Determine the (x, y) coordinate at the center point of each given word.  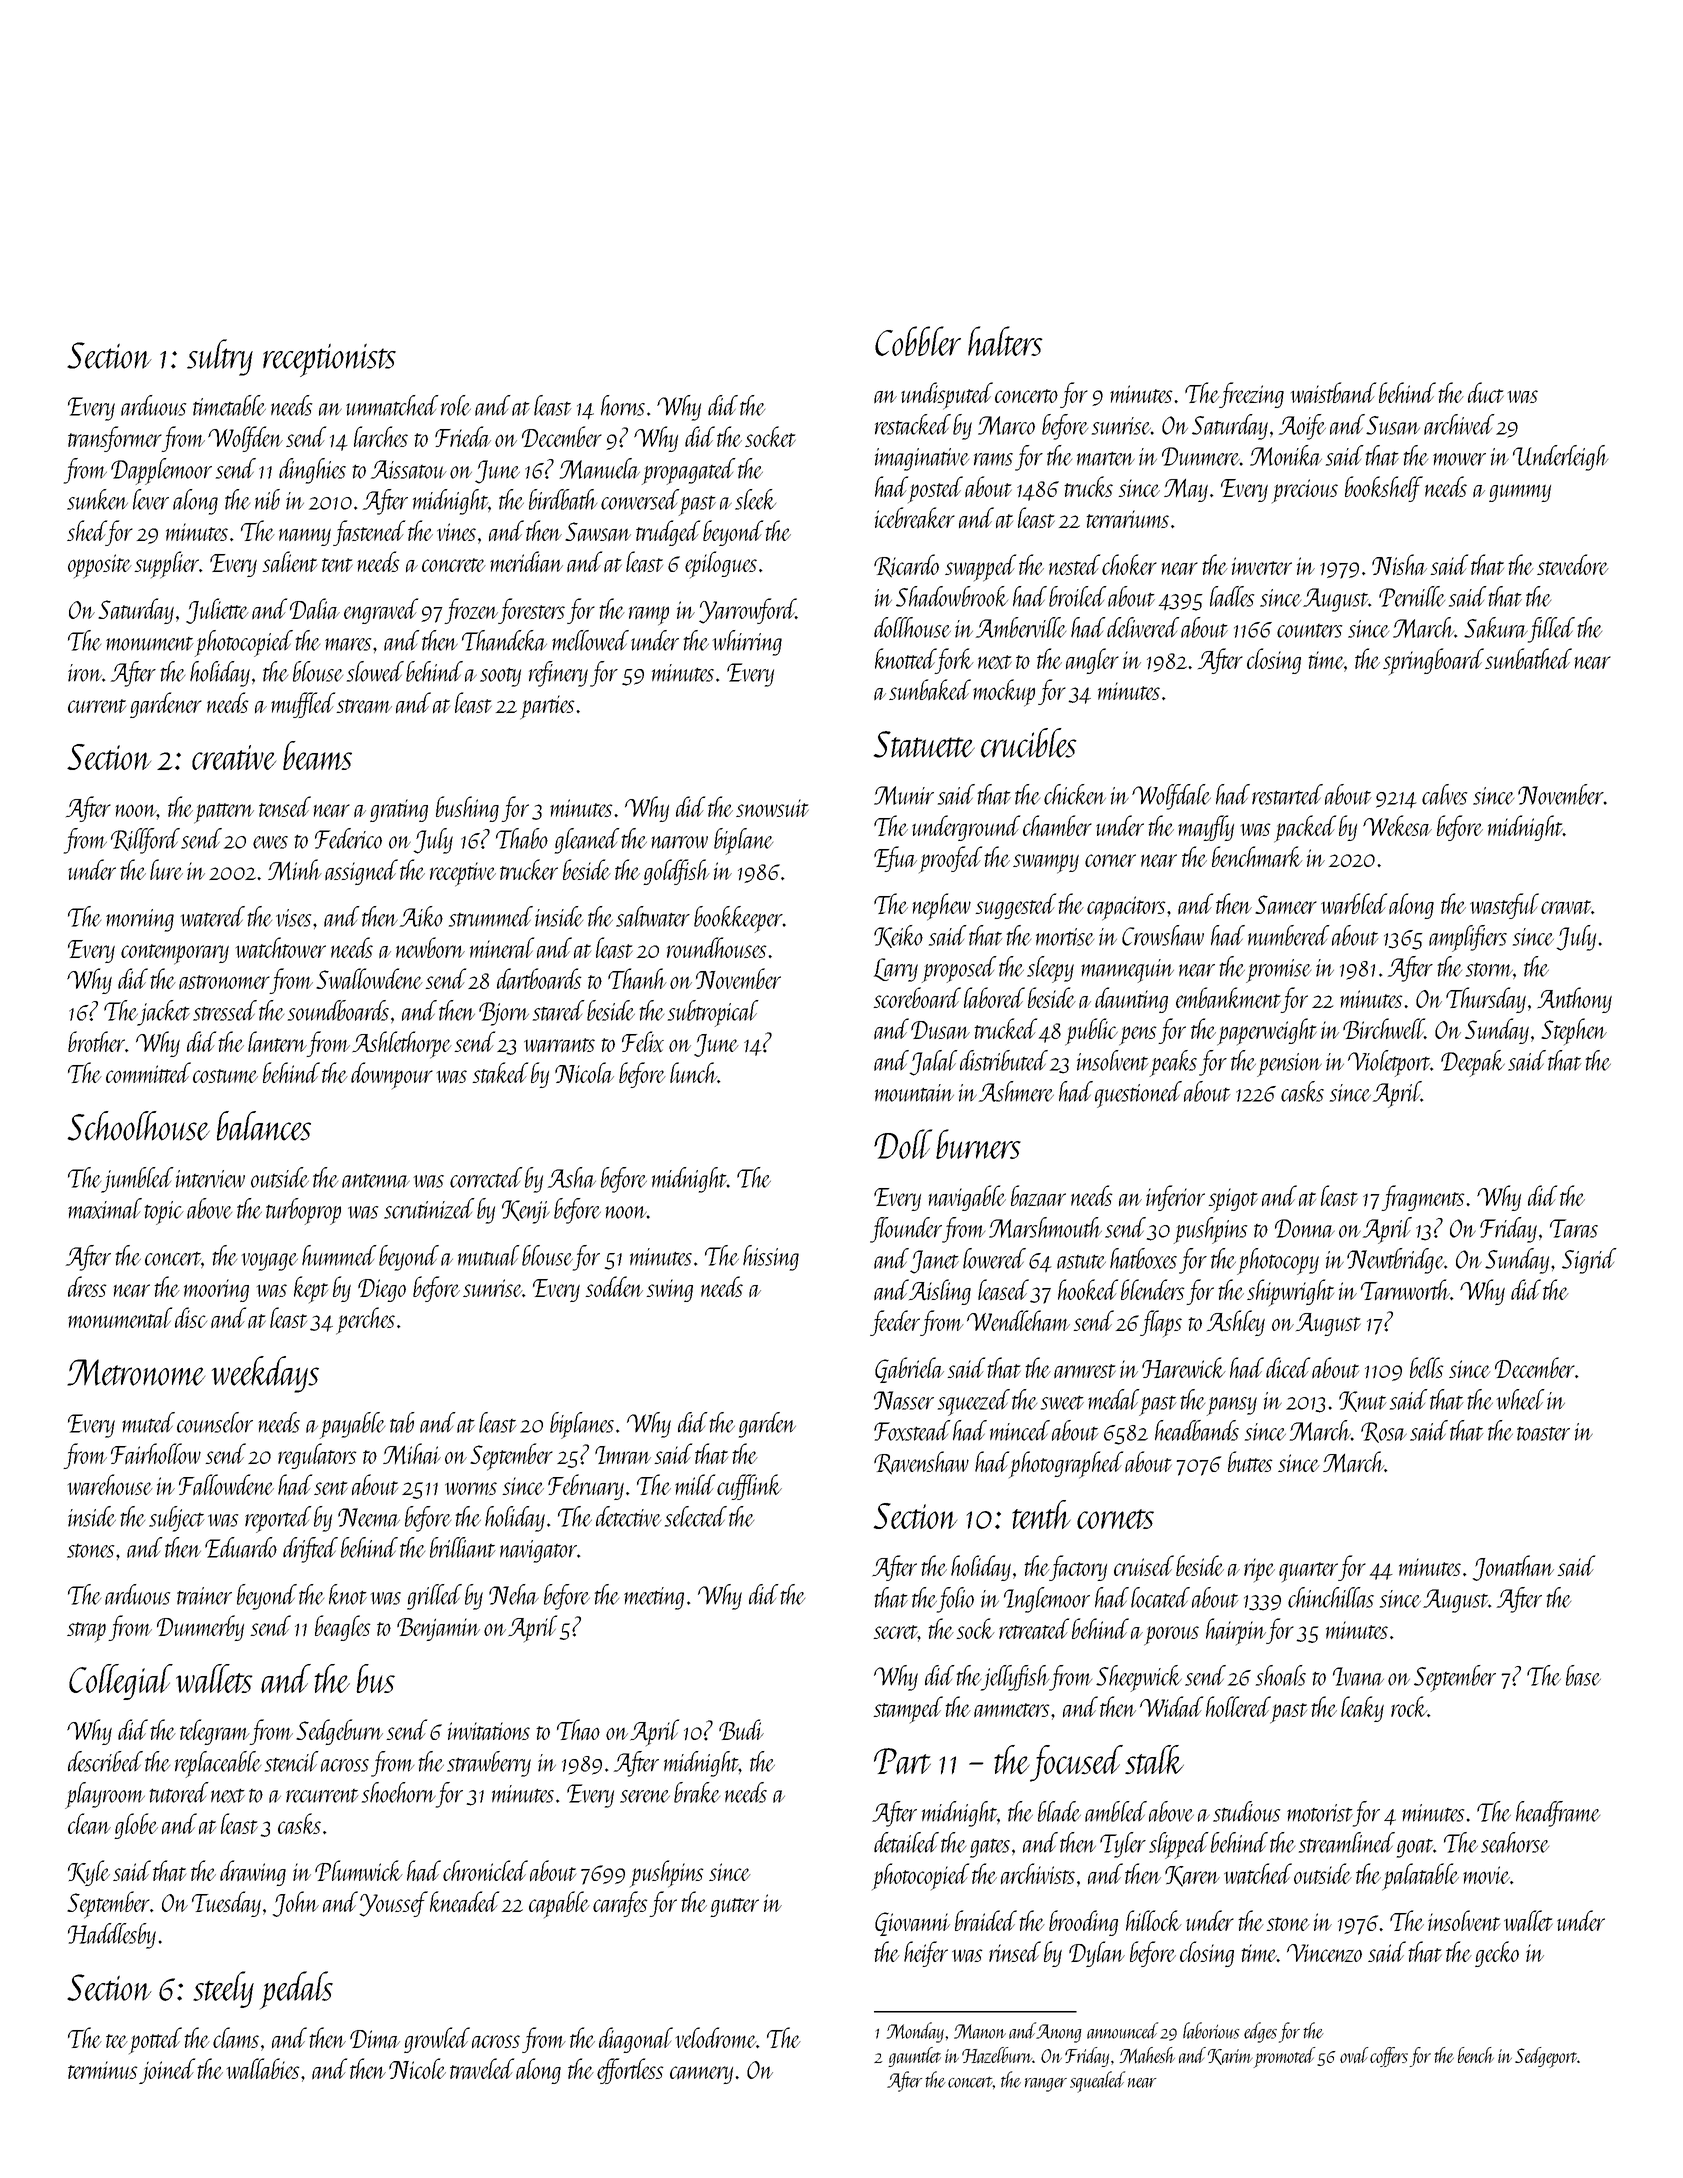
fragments (1422, 1198)
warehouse (110, 1484)
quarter (1308, 1572)
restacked (913, 424)
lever (151, 499)
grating (399, 810)
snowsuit (772, 808)
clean (89, 1823)
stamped (908, 1709)
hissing (771, 1258)
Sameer (1286, 904)
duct (1486, 392)
